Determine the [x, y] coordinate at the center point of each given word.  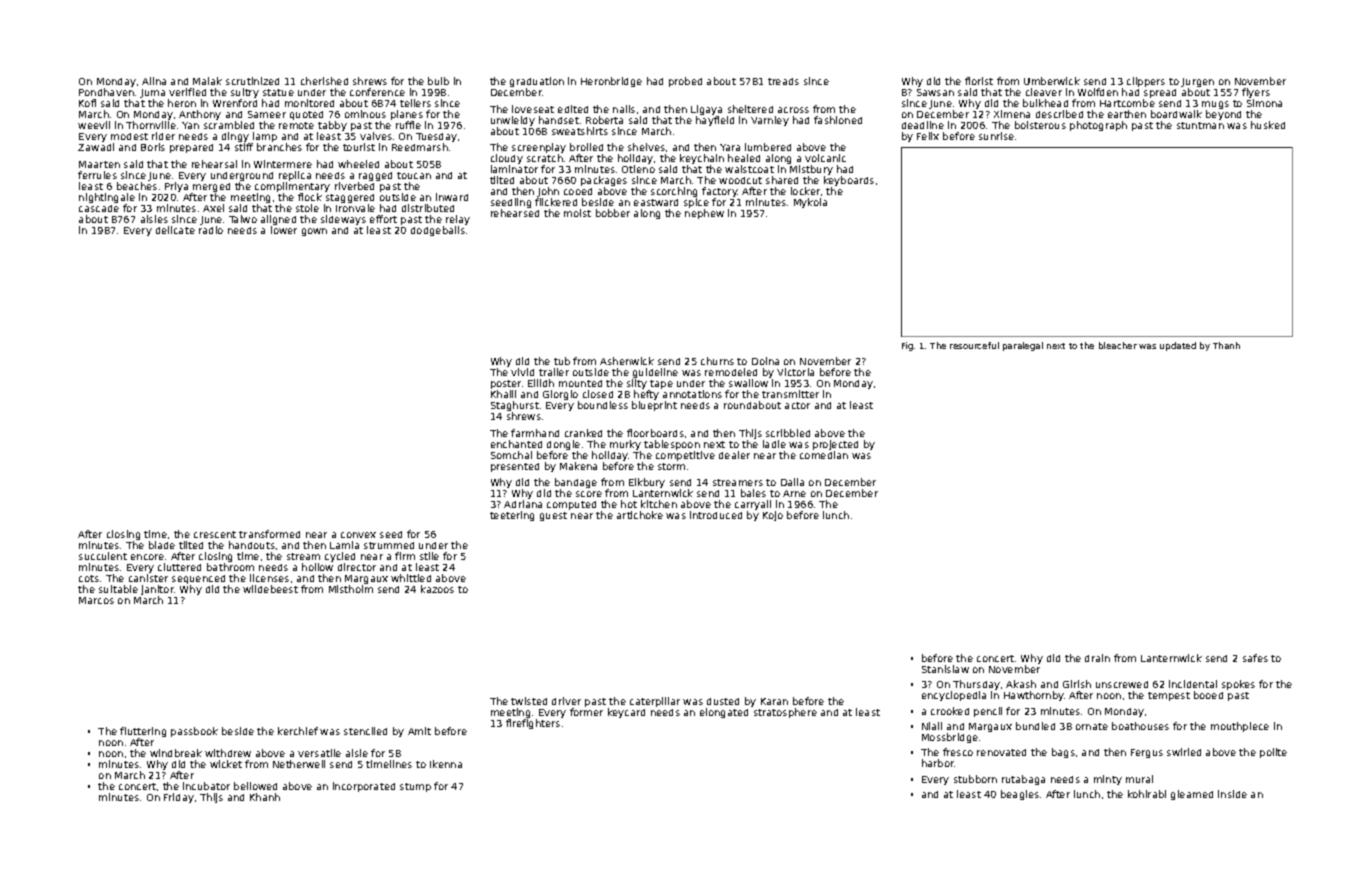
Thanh [1226, 345]
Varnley [770, 121]
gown [314, 232]
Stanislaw [945, 669]
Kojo [773, 516]
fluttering [143, 733]
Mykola [810, 203]
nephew [704, 214]
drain [1097, 658]
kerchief [298, 731]
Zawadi [96, 147]
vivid [522, 372]
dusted [723, 701]
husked [1268, 125]
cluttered [179, 567]
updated [1178, 346]
